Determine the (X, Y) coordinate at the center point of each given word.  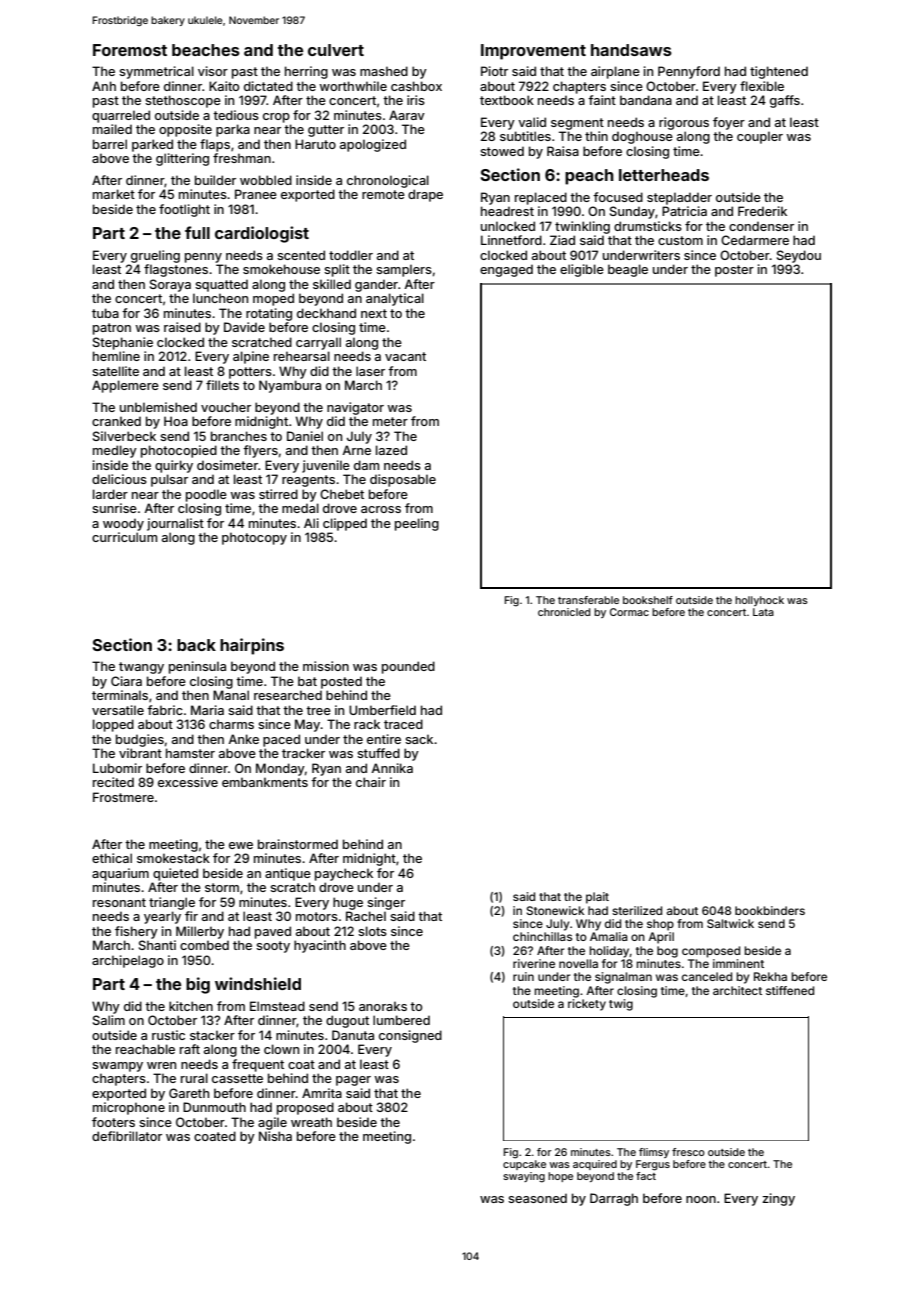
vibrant (140, 753)
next (374, 313)
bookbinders (770, 910)
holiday (609, 952)
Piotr (494, 71)
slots (372, 931)
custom (680, 240)
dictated (268, 86)
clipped (345, 524)
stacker (212, 1035)
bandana (646, 100)
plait (597, 898)
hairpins (252, 646)
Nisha (275, 1136)
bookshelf (648, 600)
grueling (155, 256)
